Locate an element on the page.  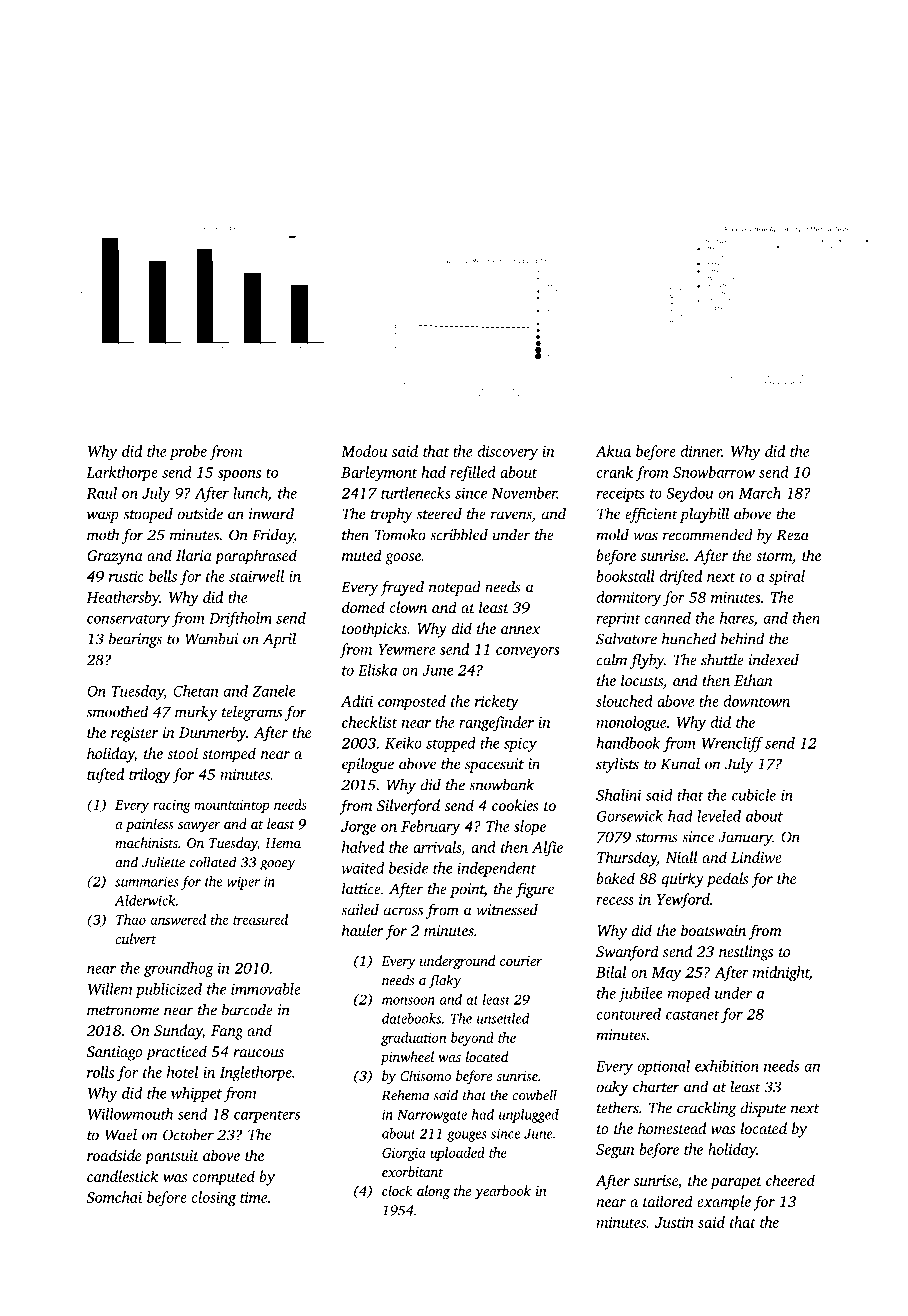
Chisomo is located at coordinates (425, 1075).
